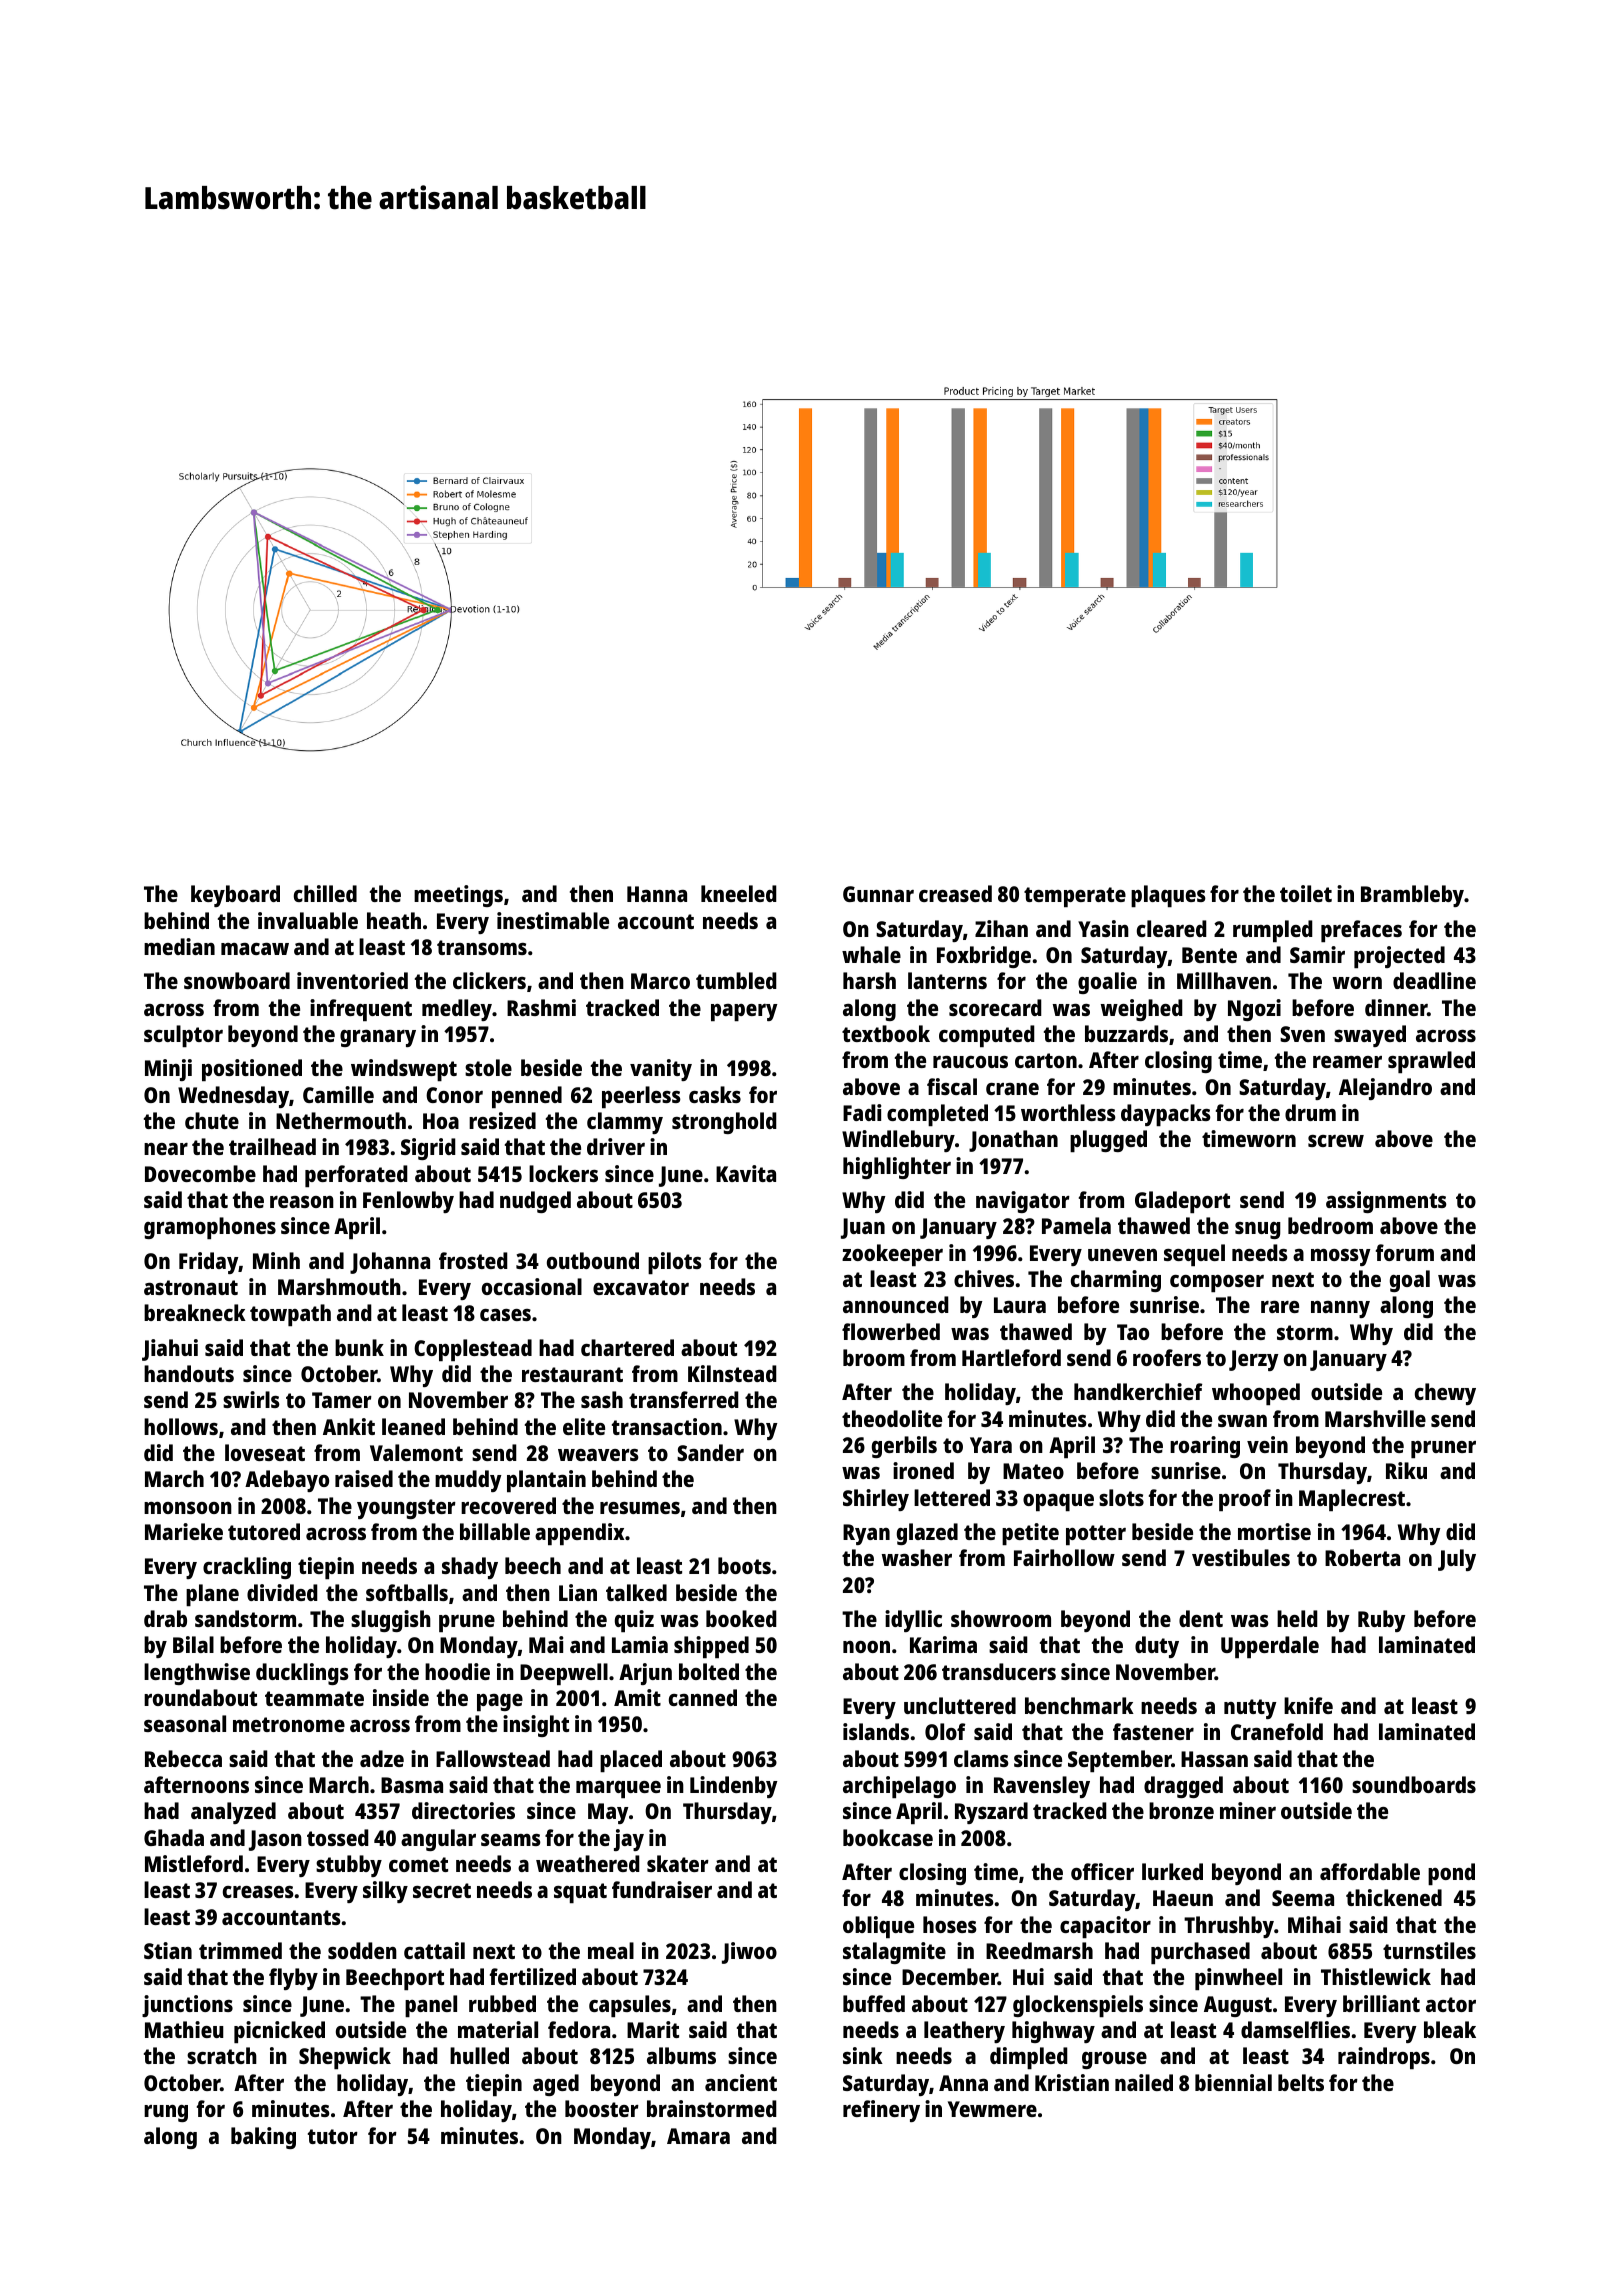  I want to click on Amara, so click(698, 2136).
